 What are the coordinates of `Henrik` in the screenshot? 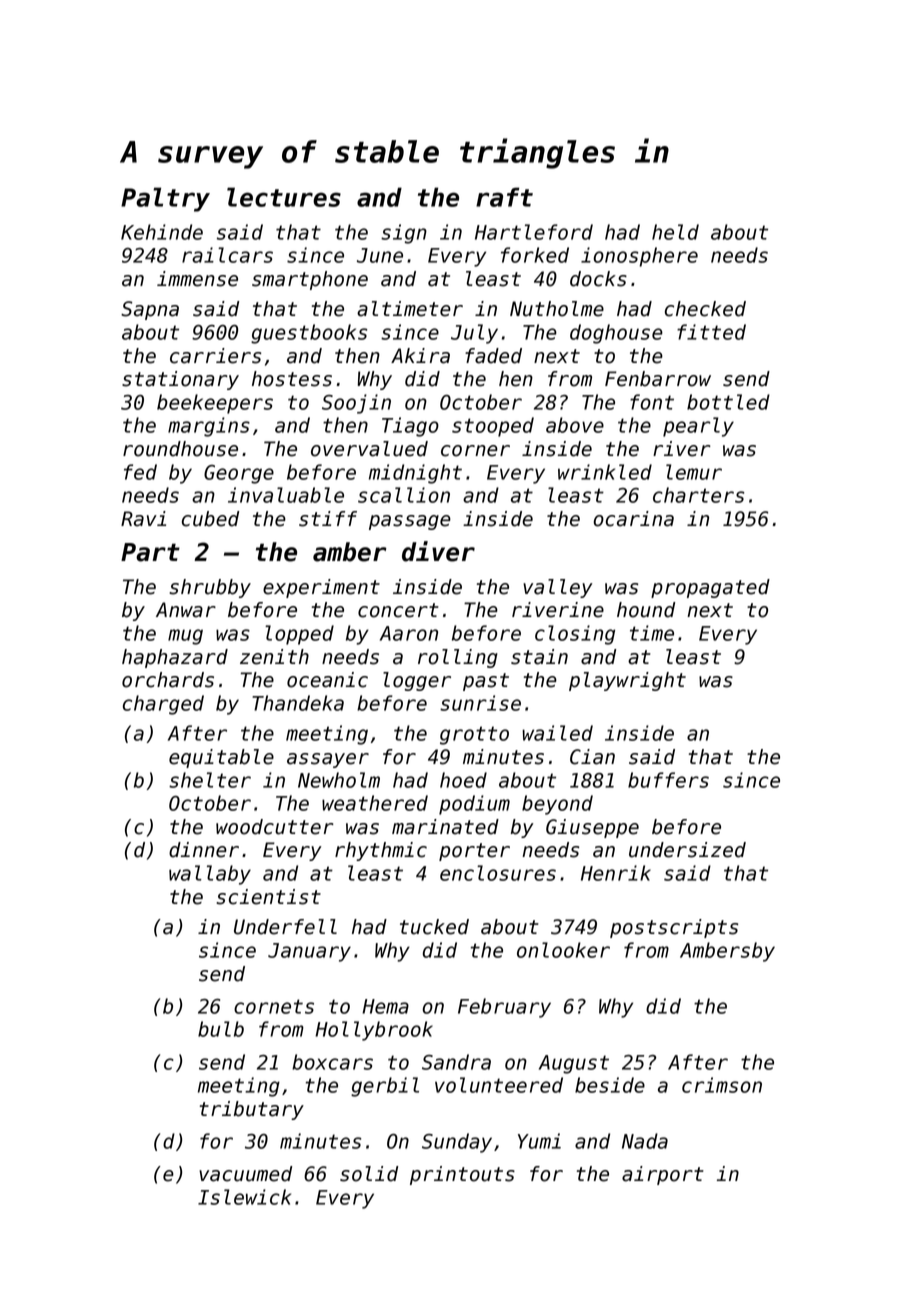 It's located at (616, 873).
